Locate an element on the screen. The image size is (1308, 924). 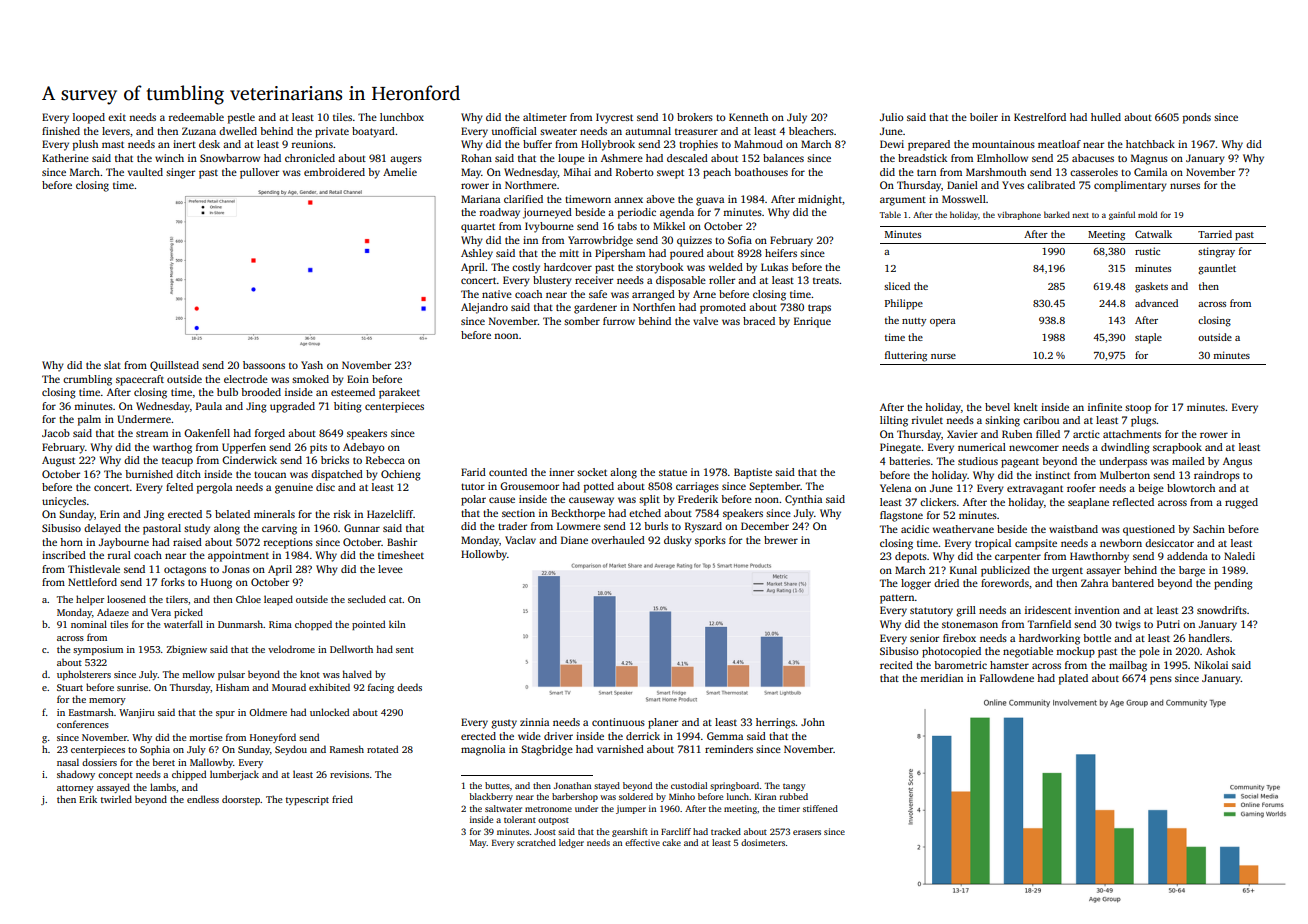
staple is located at coordinates (1148, 338).
